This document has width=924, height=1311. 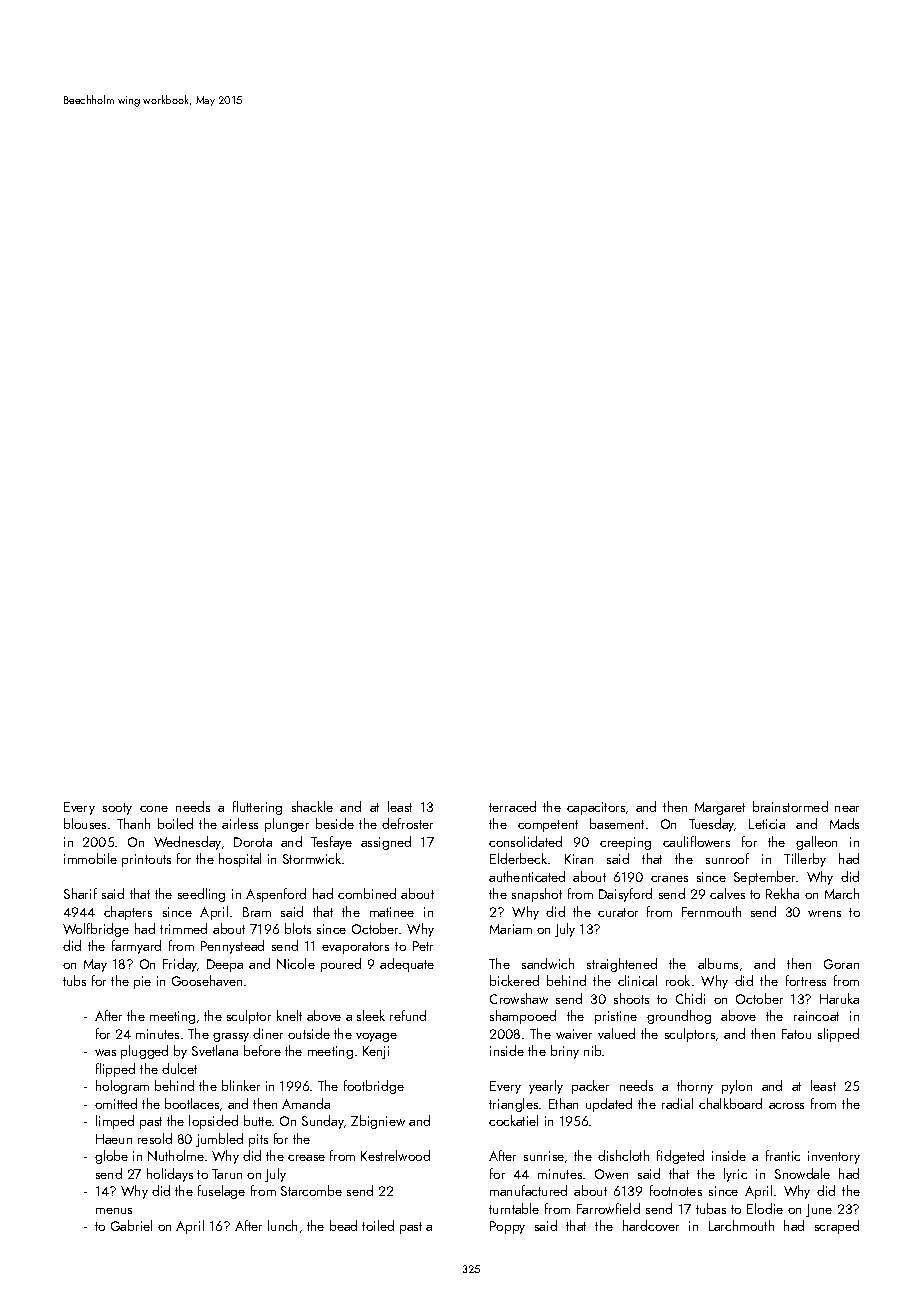 What do you see at coordinates (786, 1106) in the document?
I see `across` at bounding box center [786, 1106].
